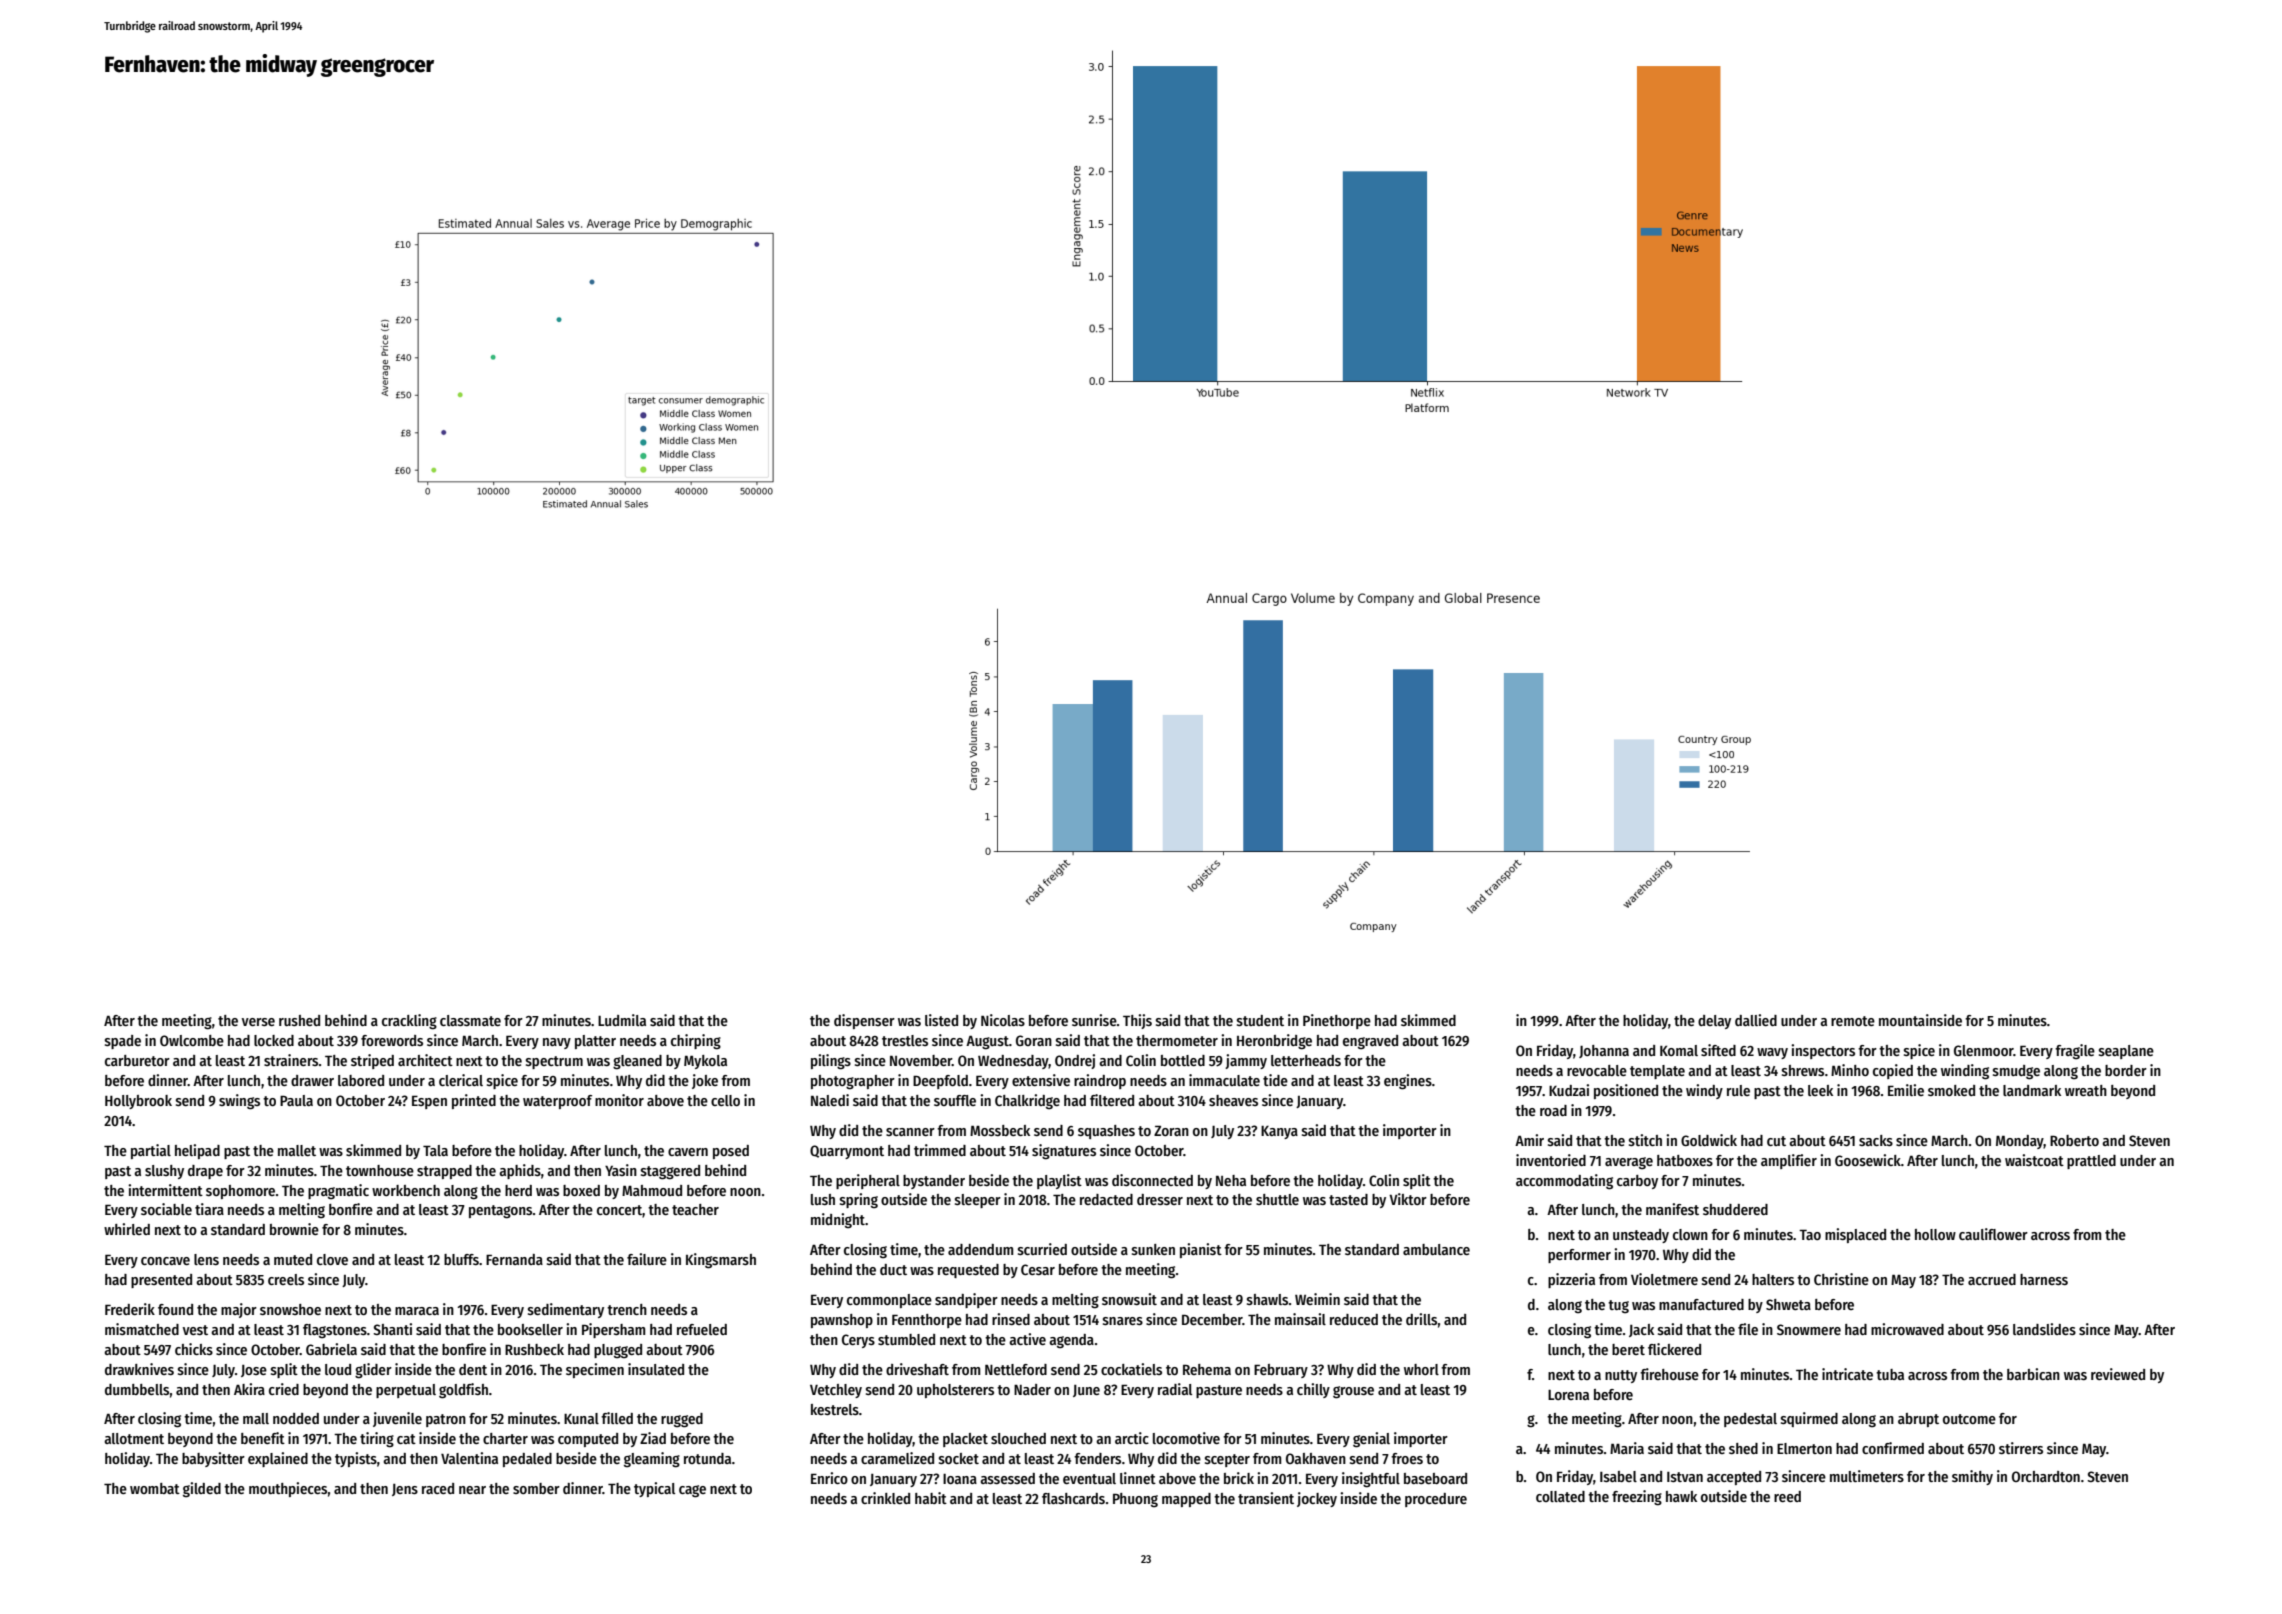 The image size is (2282, 1614). Describe the element at coordinates (829, 1478) in the page. I see `Enrico` at that location.
